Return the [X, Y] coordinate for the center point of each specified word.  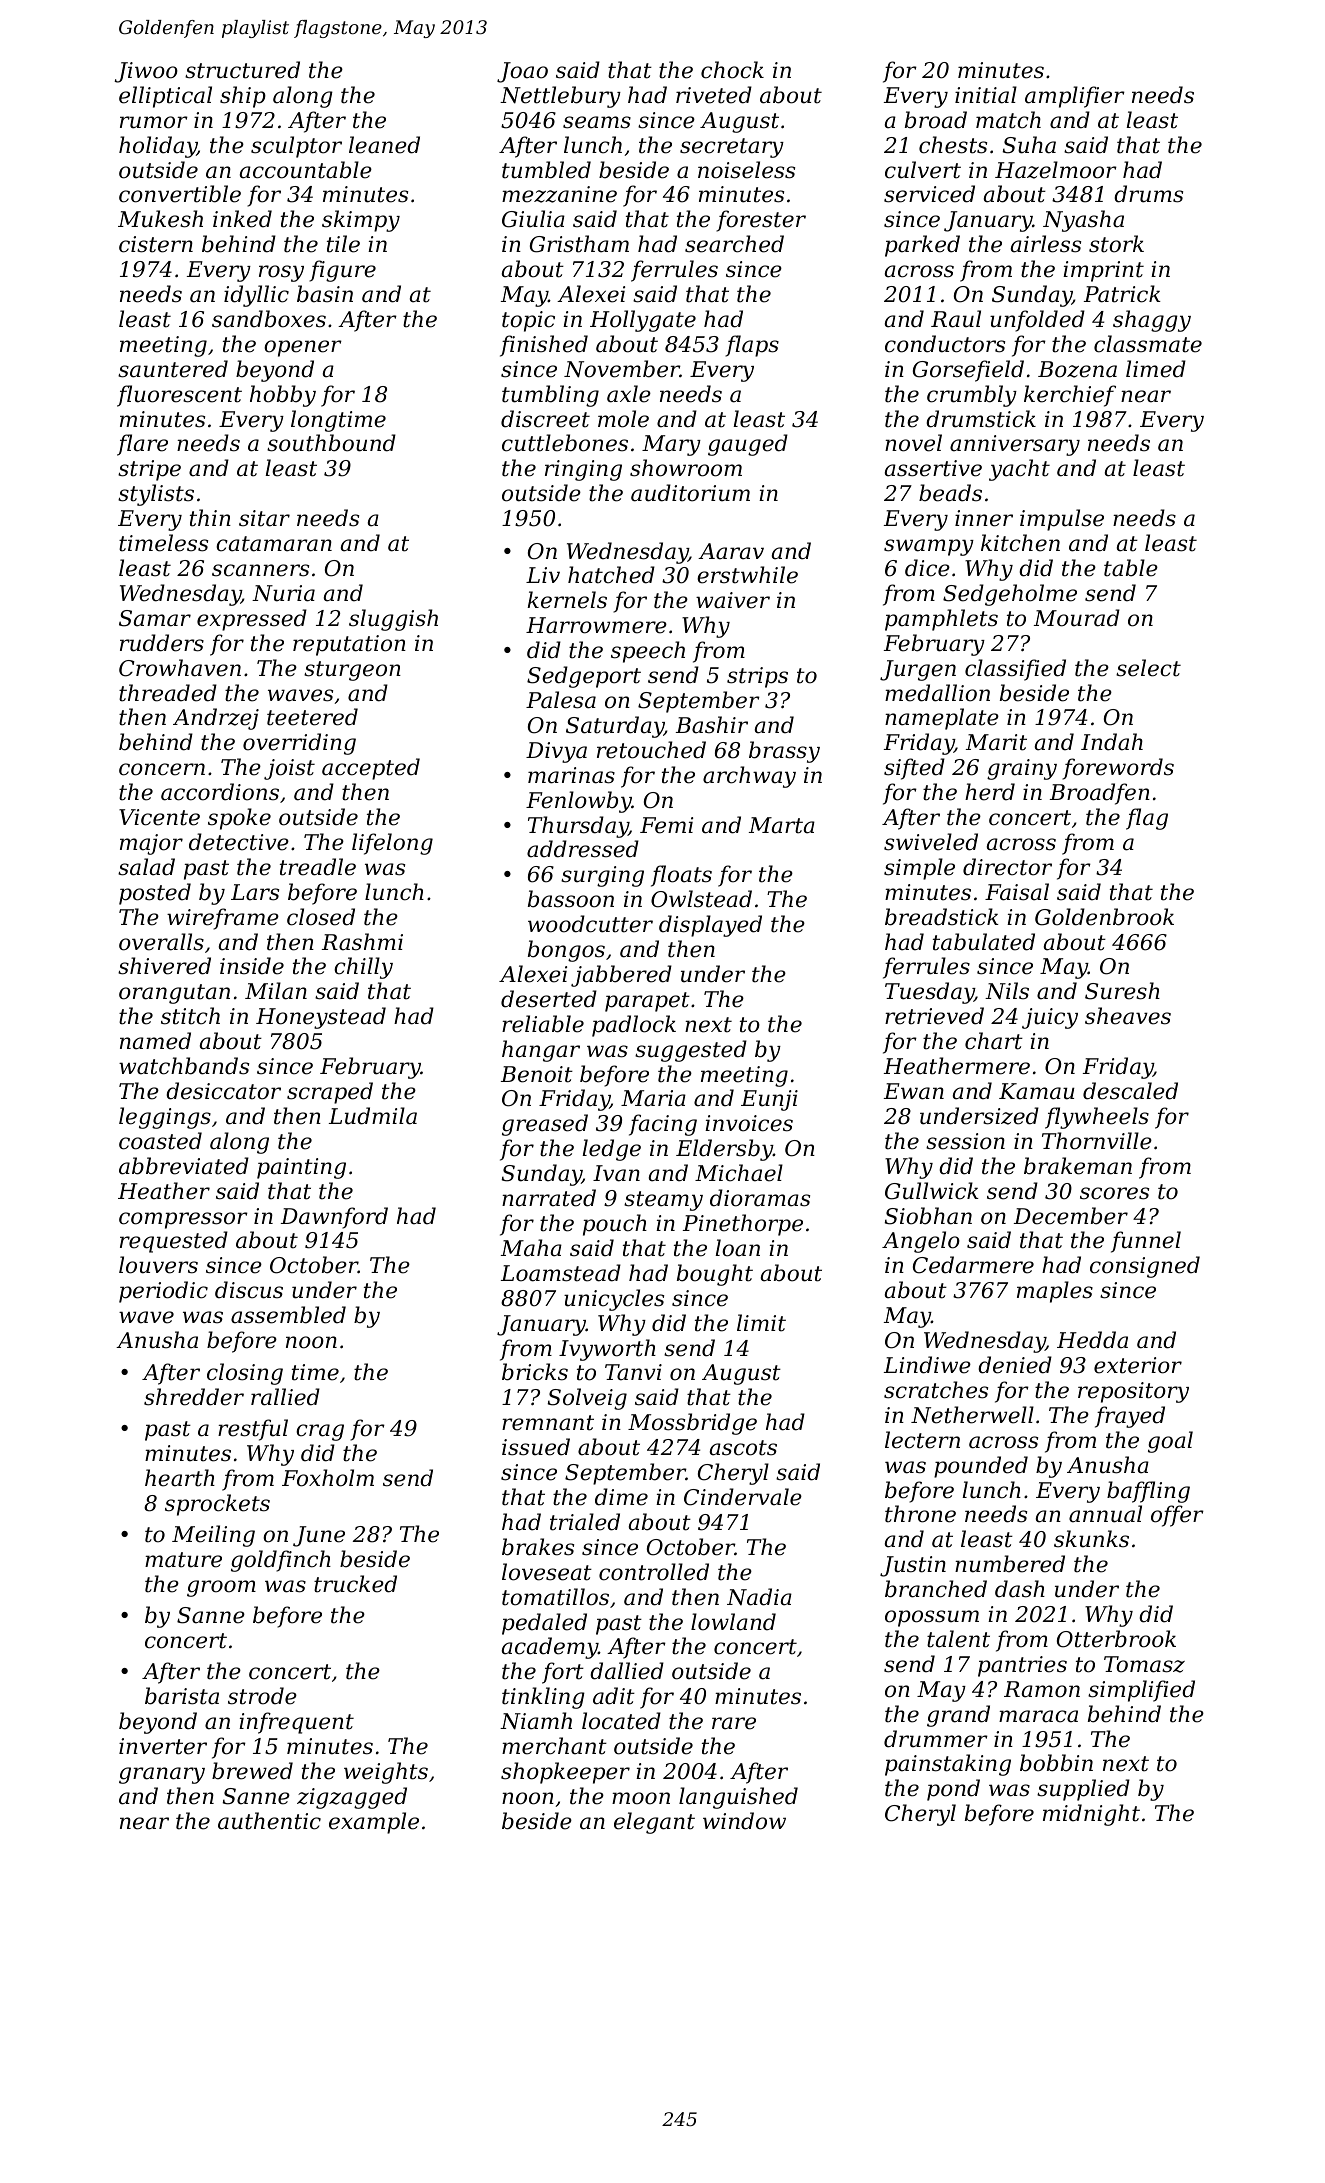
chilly [363, 968]
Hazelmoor [1056, 170]
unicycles [614, 1300]
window [744, 1821]
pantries [1022, 1666]
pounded [981, 1467]
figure [342, 271]
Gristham [579, 244]
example [374, 1823]
